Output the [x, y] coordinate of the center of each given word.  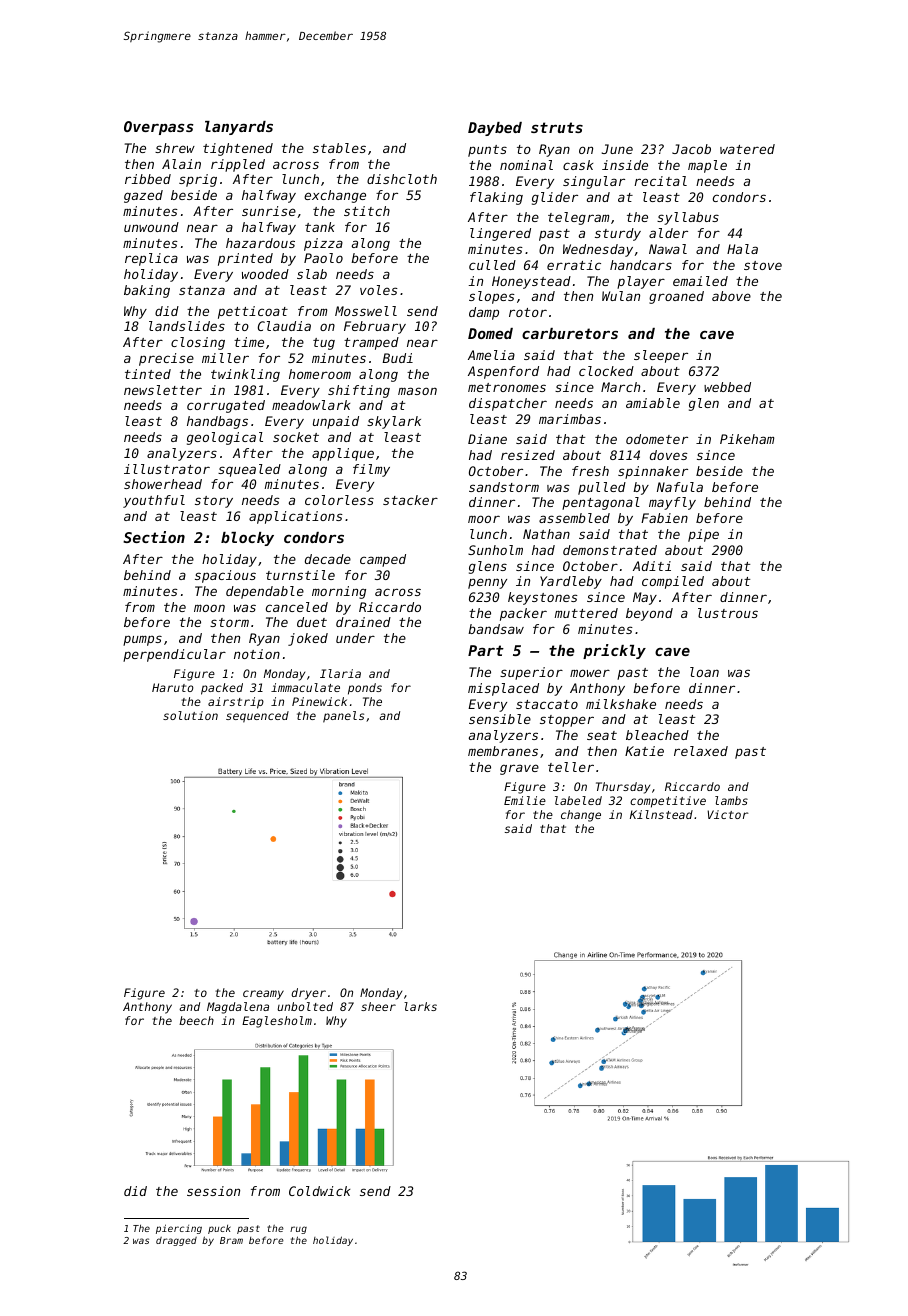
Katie [644, 751]
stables [339, 148]
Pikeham [747, 439]
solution [190, 715]
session [213, 1191]
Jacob [691, 149]
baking [147, 291]
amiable [653, 403]
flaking [496, 198]
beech [196, 1020]
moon [209, 608]
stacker [410, 500]
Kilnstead [661, 814]
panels [343, 717]
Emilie [525, 800]
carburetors [570, 333]
